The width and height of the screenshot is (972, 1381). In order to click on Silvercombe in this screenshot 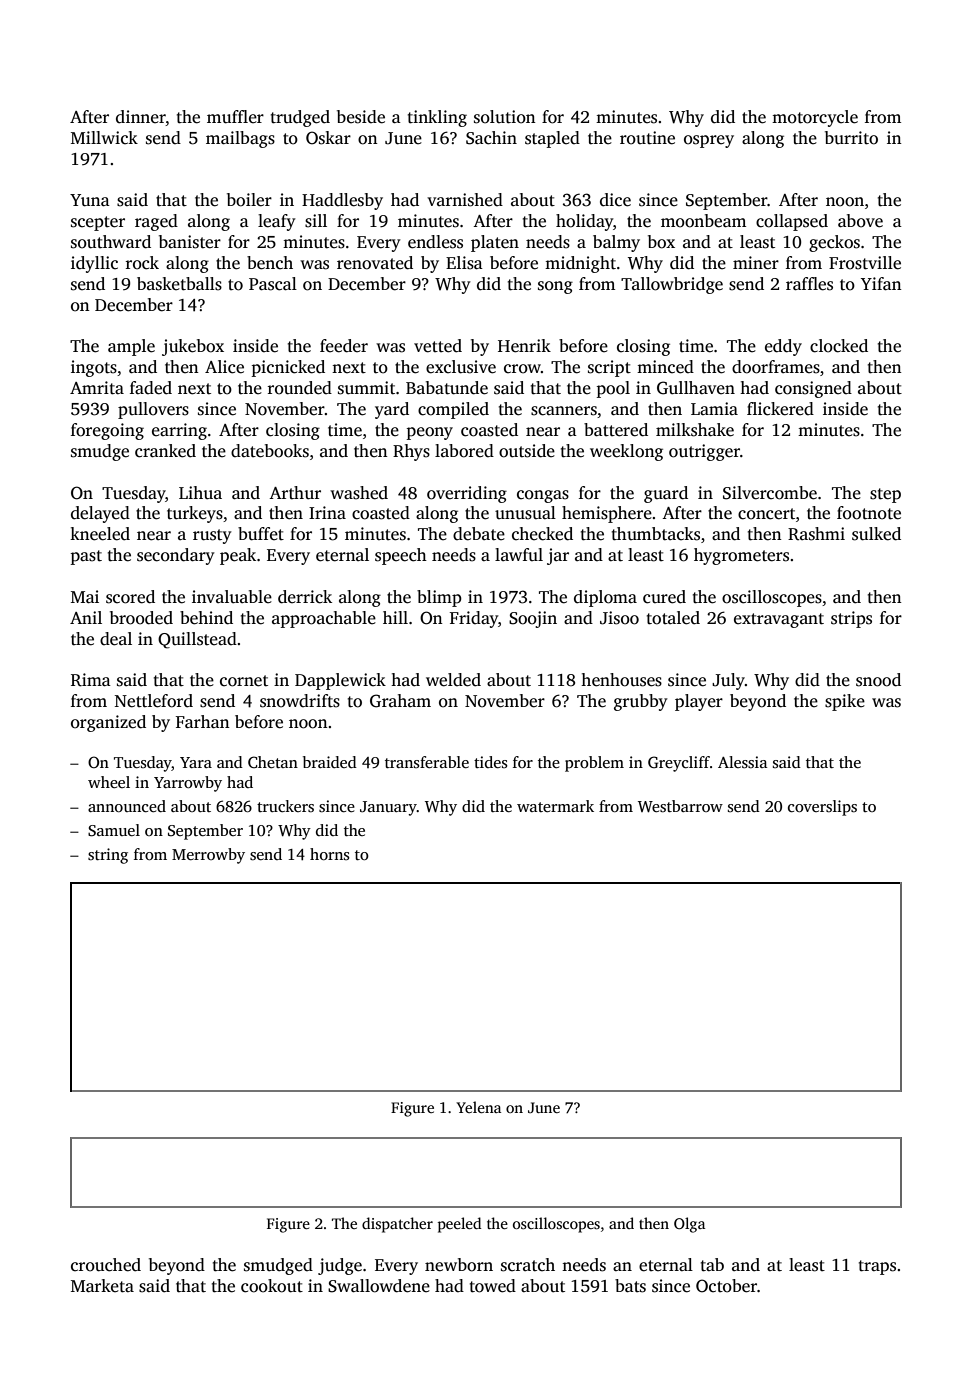, I will do `click(770, 493)`.
